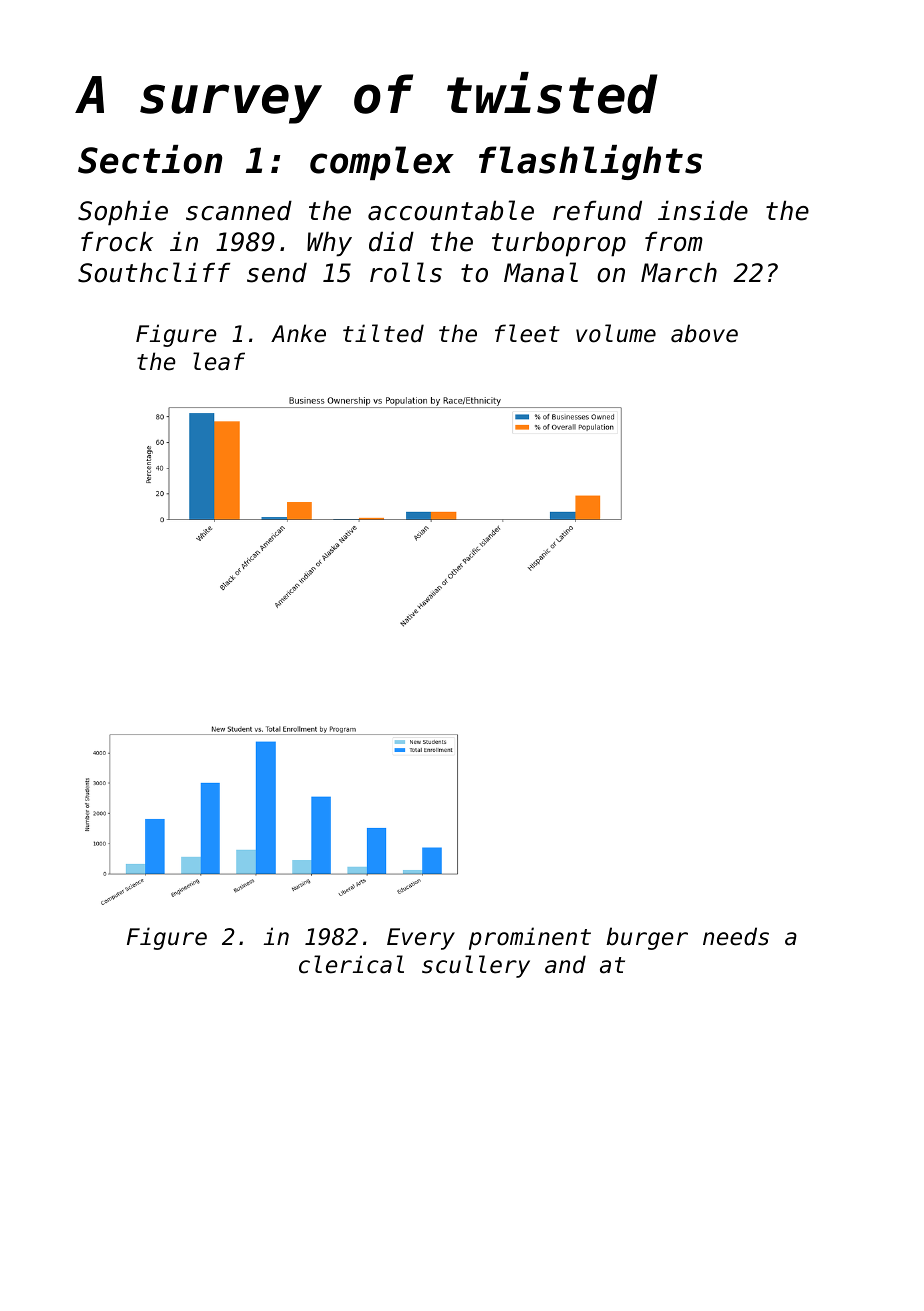  Describe the element at coordinates (383, 333) in the screenshot. I see `tilted` at that location.
